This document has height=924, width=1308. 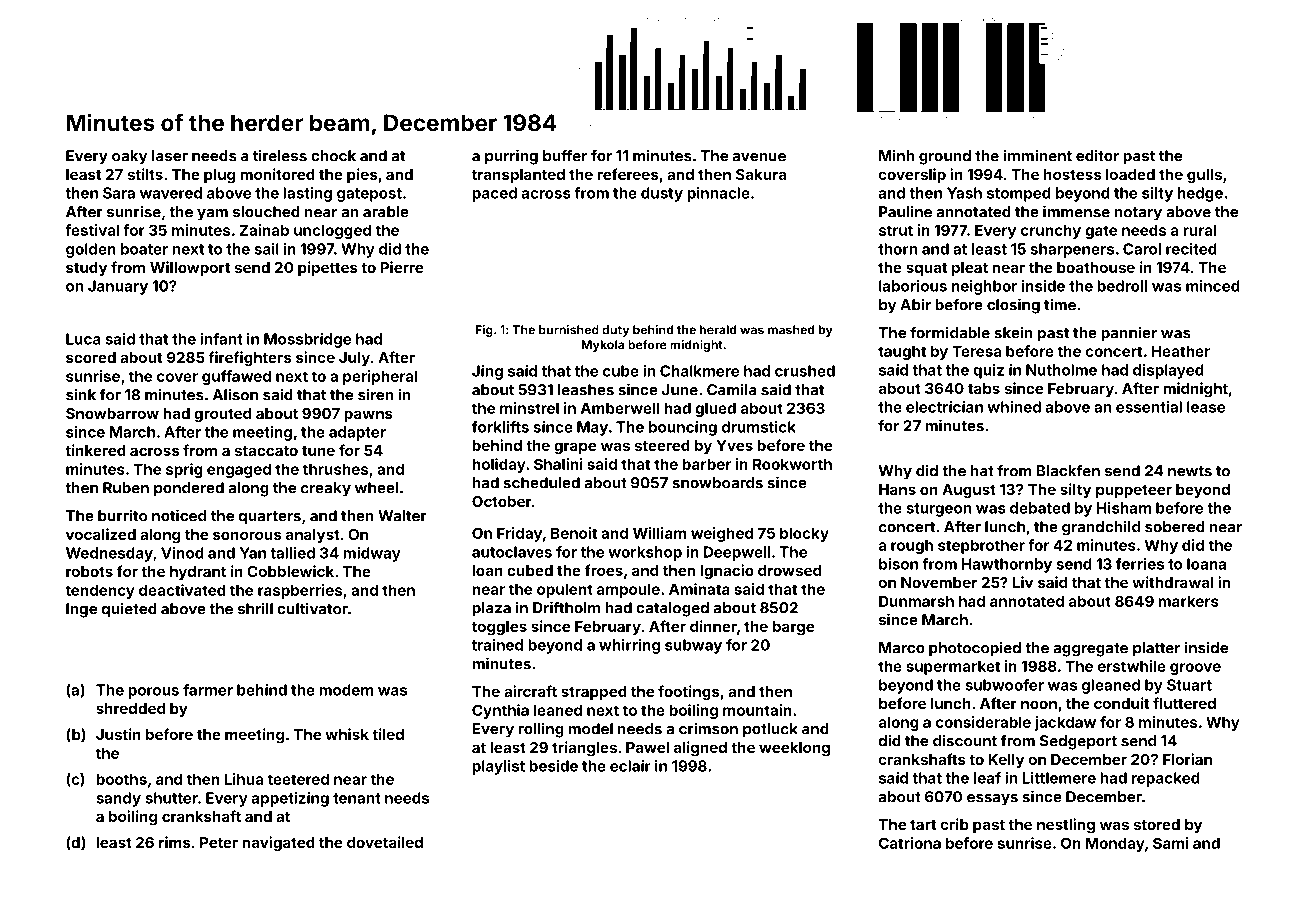 I want to click on crib, so click(x=955, y=824).
